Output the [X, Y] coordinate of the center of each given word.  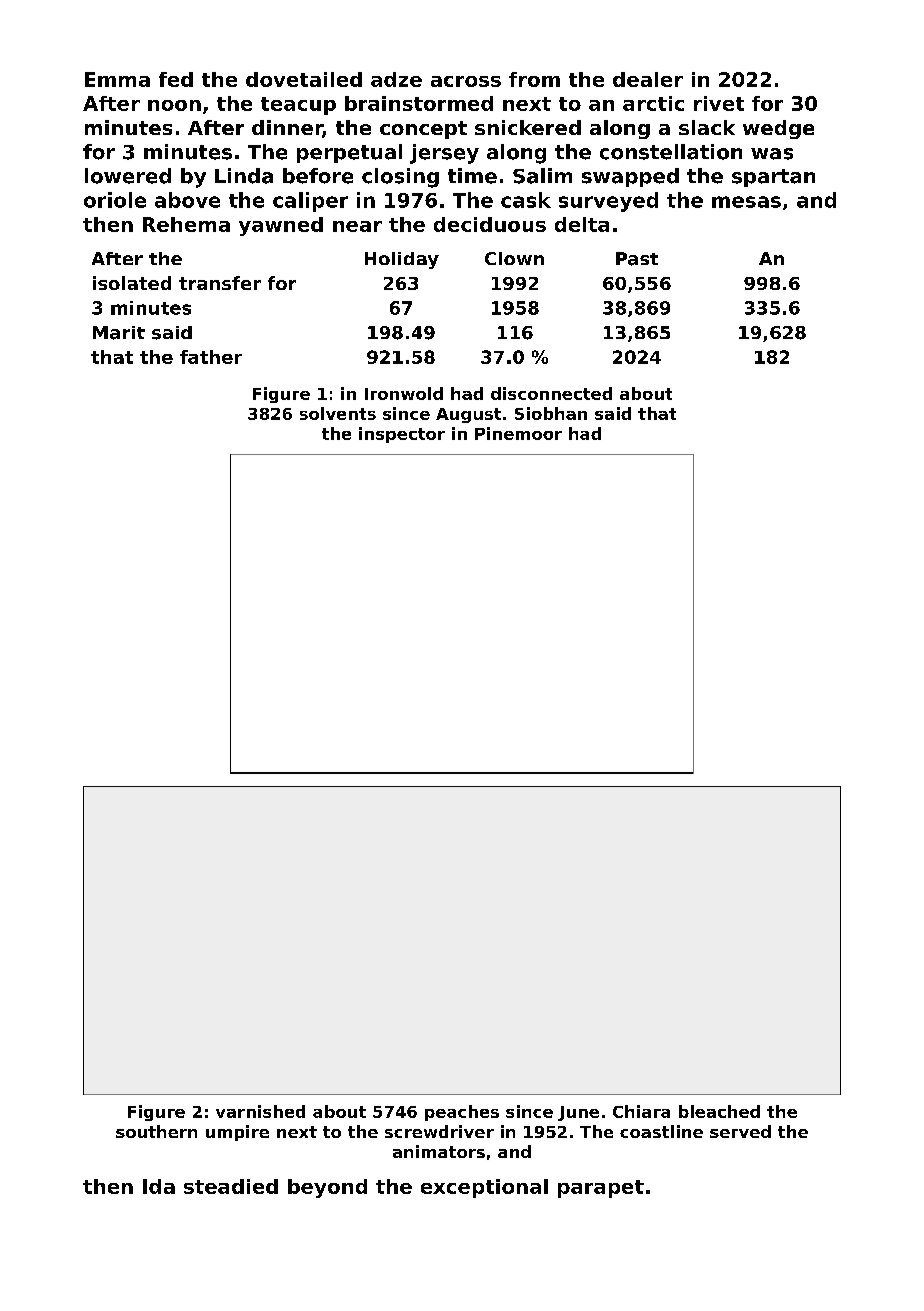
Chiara [641, 1111]
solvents [338, 413]
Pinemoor [518, 433]
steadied [231, 1186]
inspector [402, 435]
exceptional [484, 1188]
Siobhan [551, 413]
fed [176, 79]
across [466, 81]
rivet [719, 103]
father [211, 357]
